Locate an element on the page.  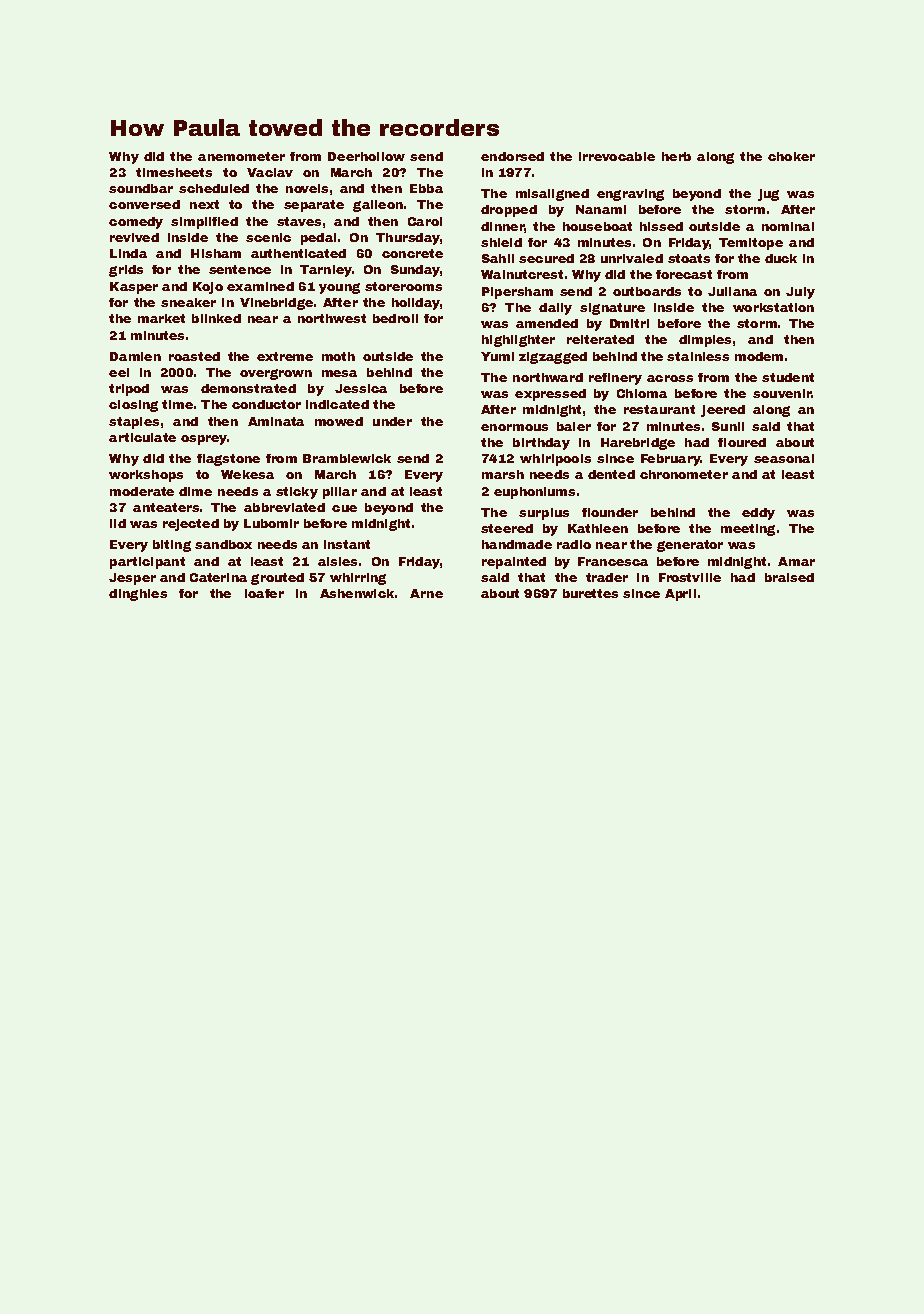
scheduled is located at coordinates (214, 188).
